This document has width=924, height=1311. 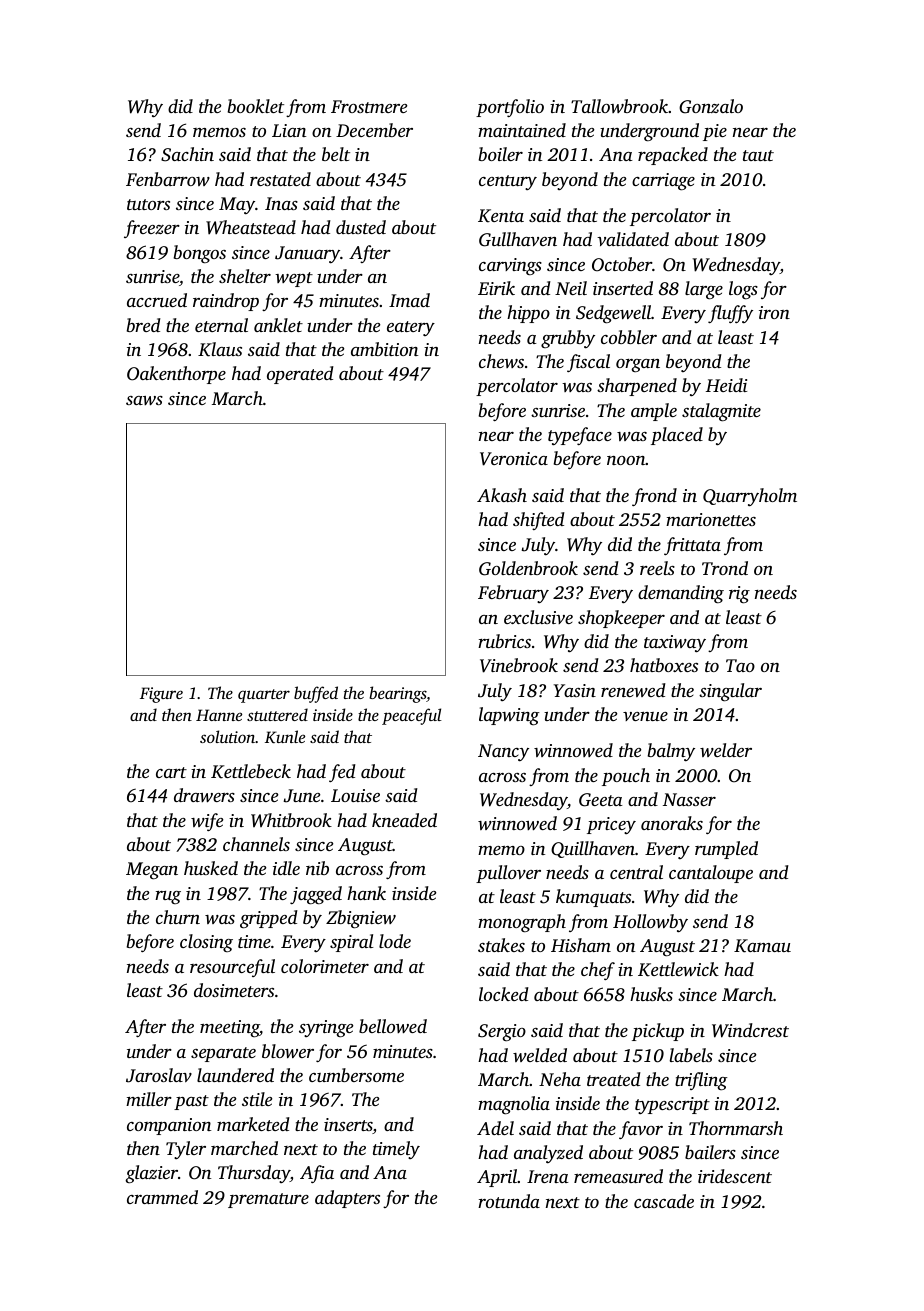 What do you see at coordinates (162, 1197) in the document?
I see `crammed` at bounding box center [162, 1197].
